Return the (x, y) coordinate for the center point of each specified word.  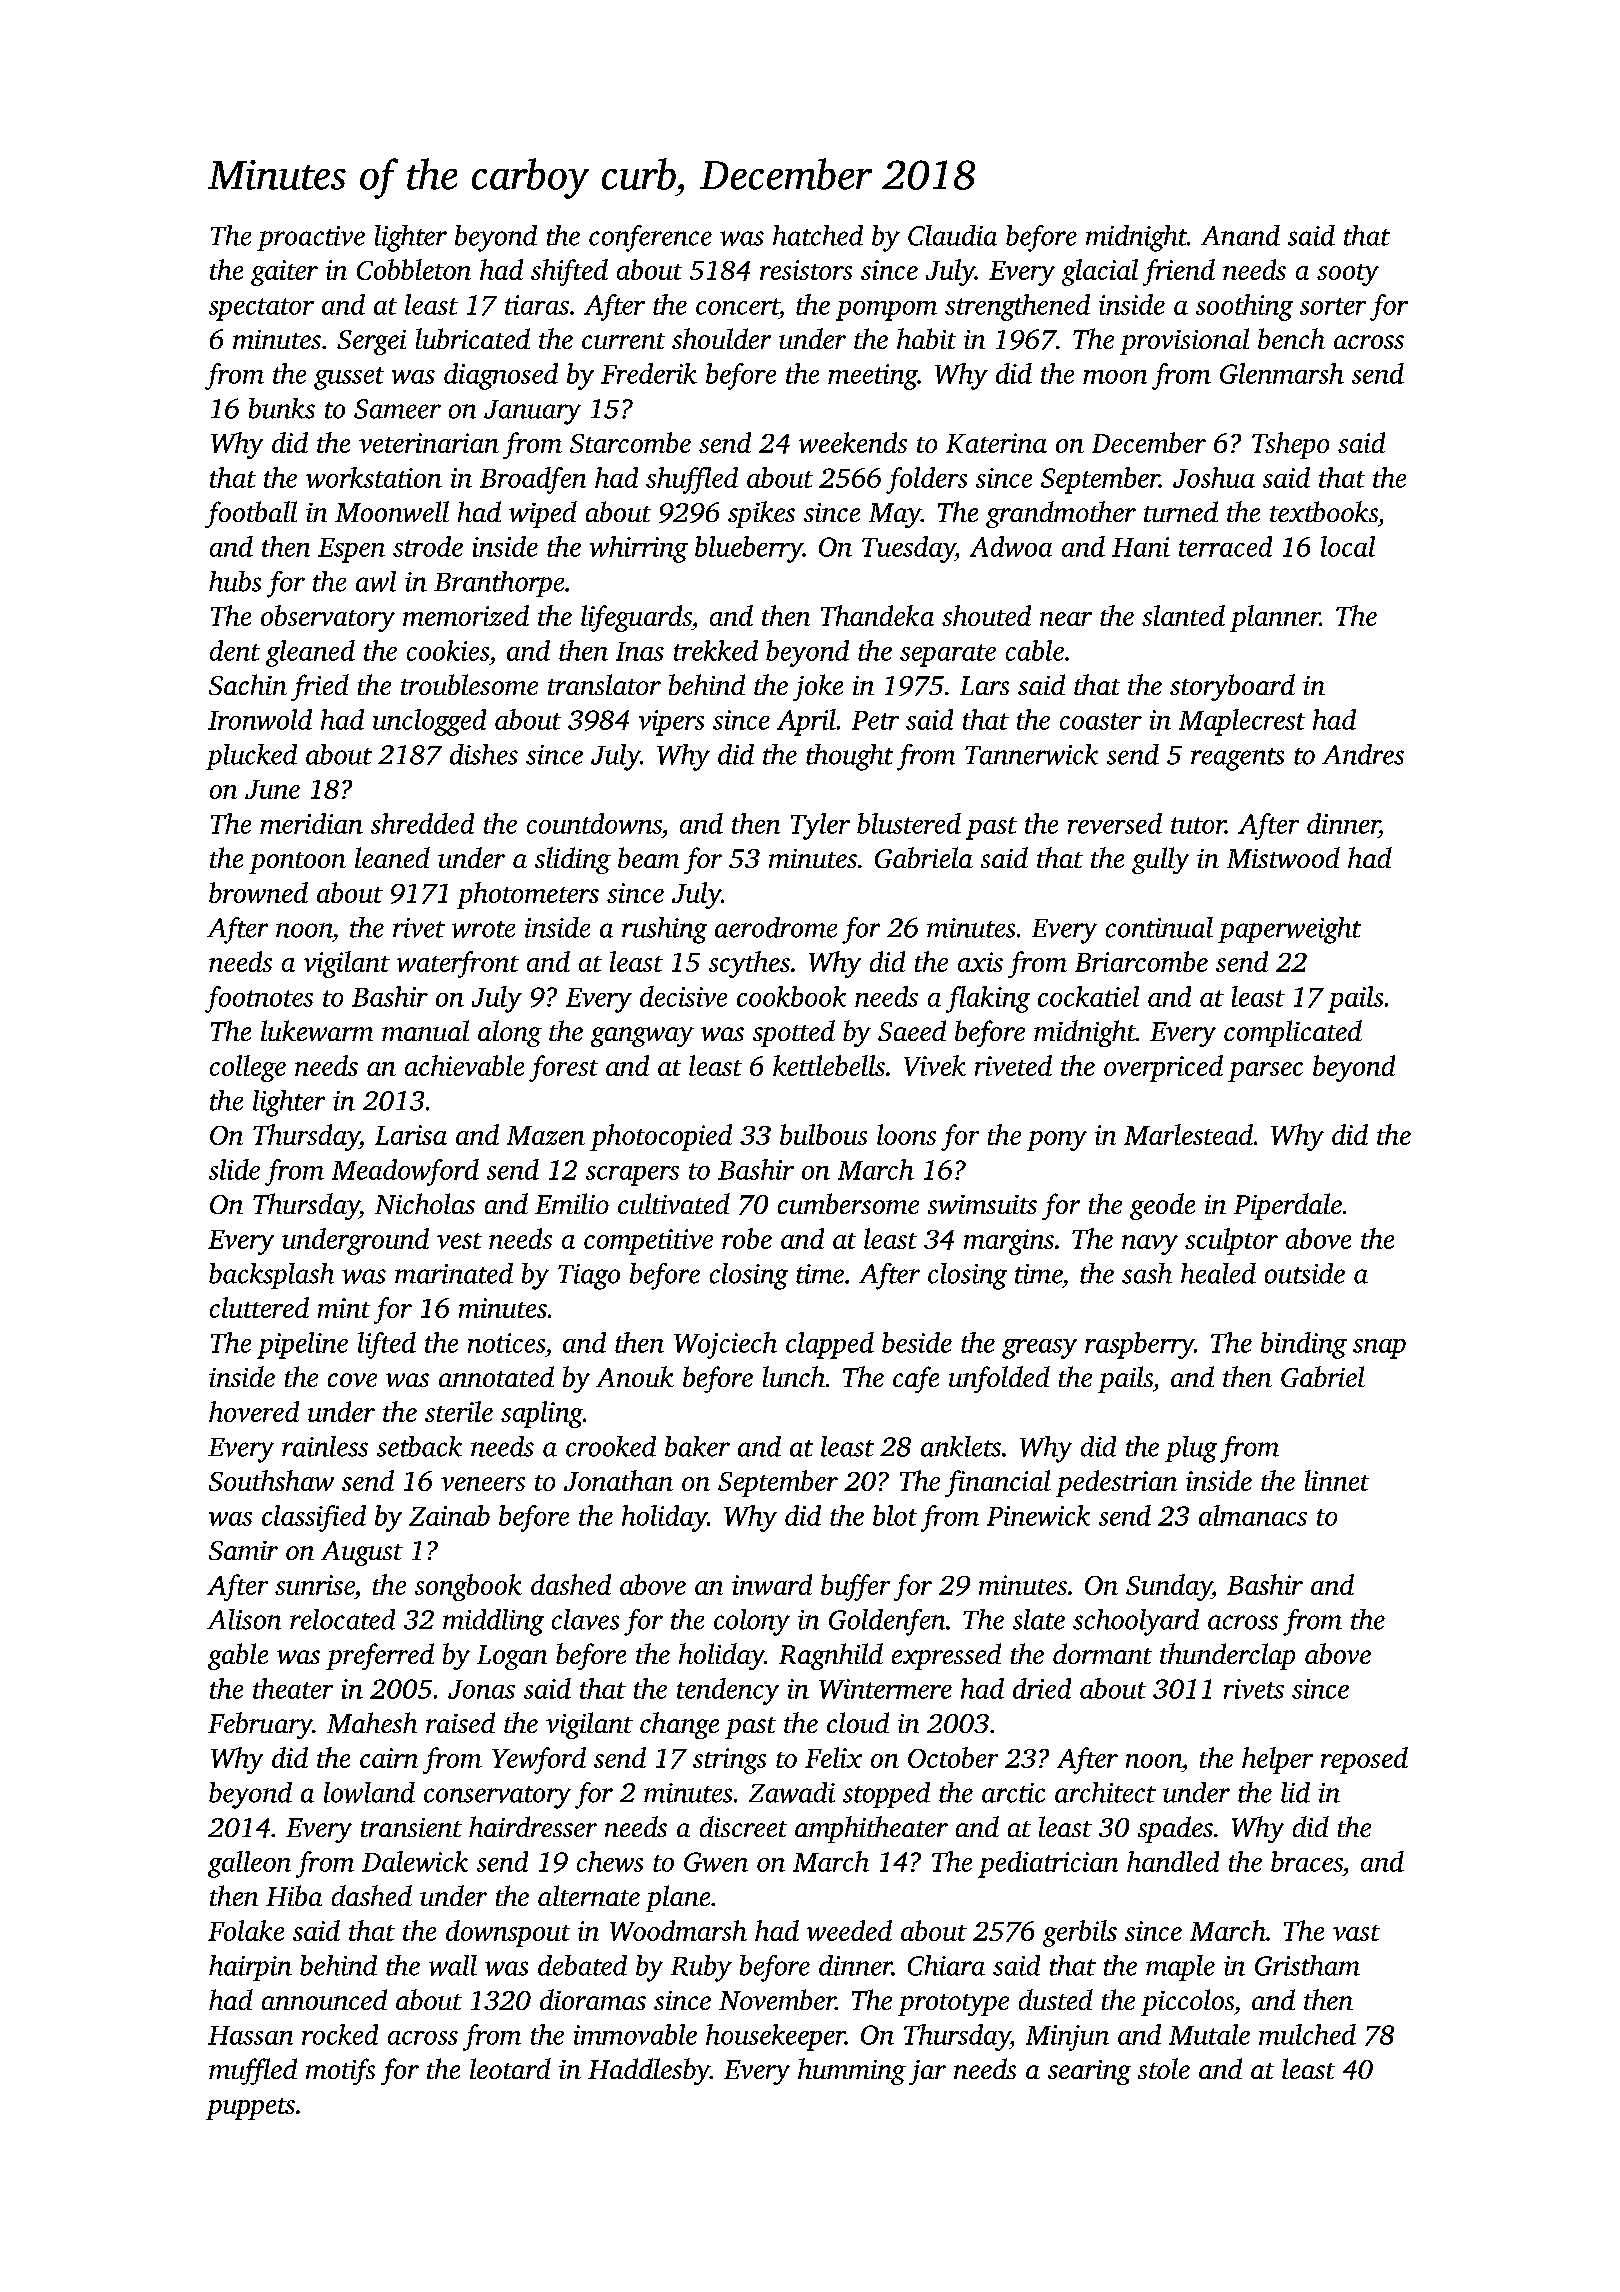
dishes (484, 754)
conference (650, 238)
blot (895, 1515)
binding (1304, 1345)
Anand (1240, 235)
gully (1160, 860)
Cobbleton (414, 269)
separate (948, 655)
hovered (254, 1411)
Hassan (250, 2035)
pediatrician (1048, 1864)
